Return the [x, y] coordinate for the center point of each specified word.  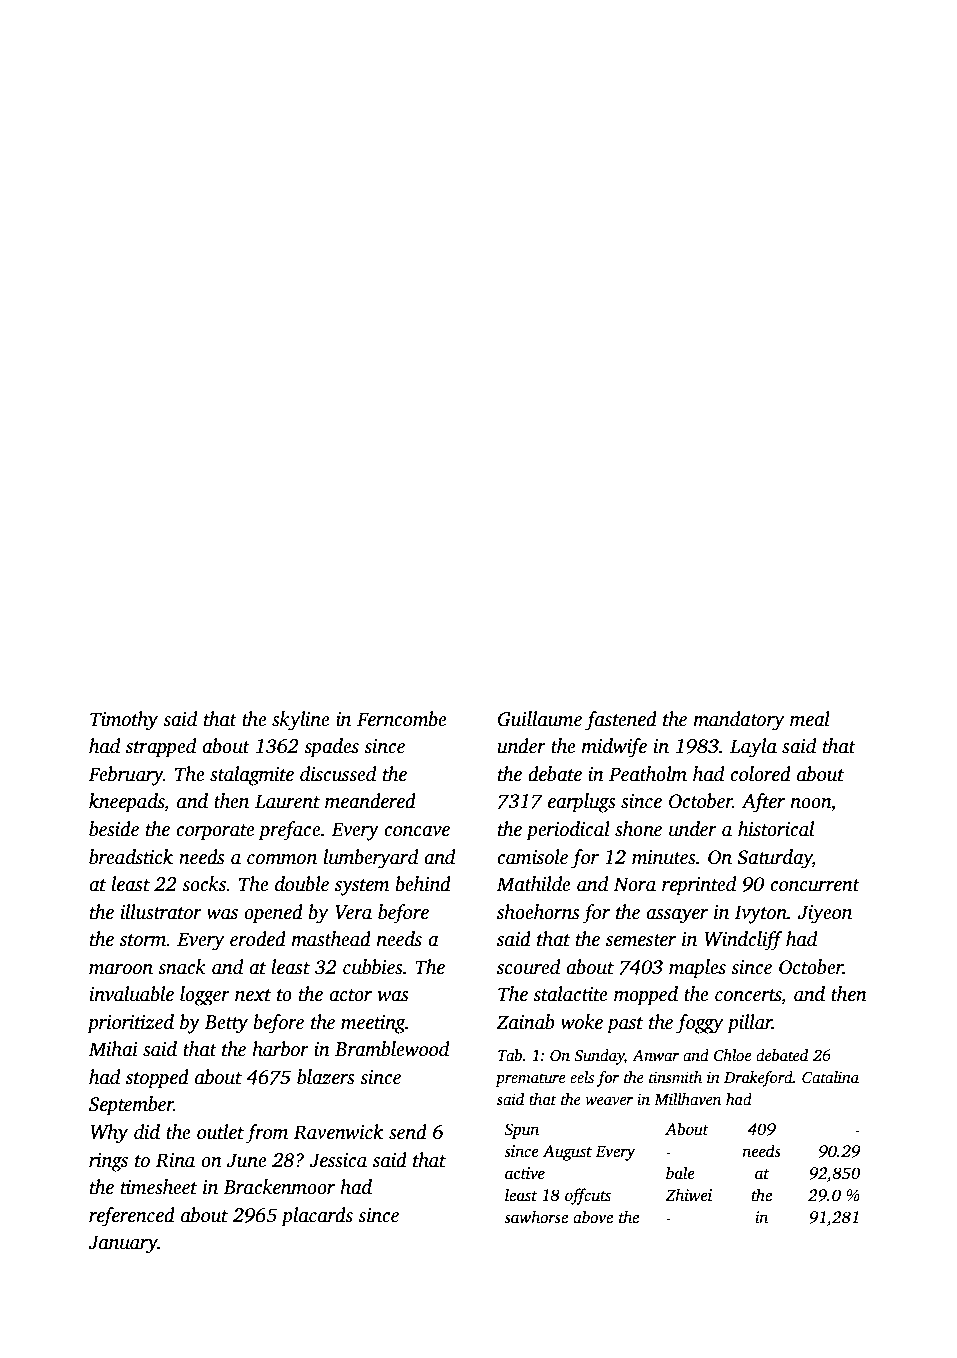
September [131, 1106]
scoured [528, 967]
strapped [161, 748]
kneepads [126, 803]
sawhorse [536, 1217]
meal [810, 719]
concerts [748, 996]
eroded [258, 939]
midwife [614, 748]
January [123, 1244]
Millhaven [687, 1099]
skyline [301, 721]
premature [530, 1080]
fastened [621, 721]
